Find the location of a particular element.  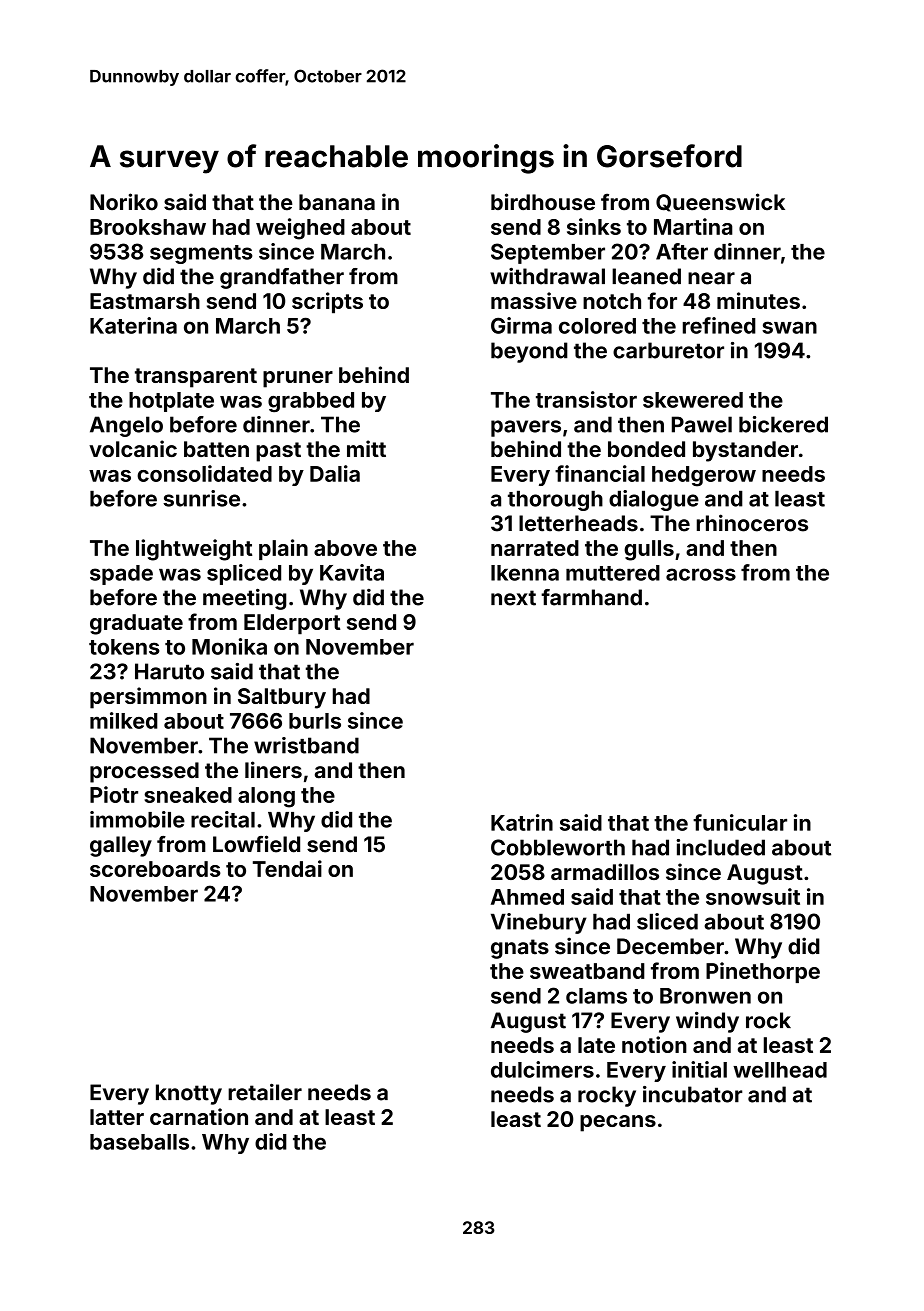

next is located at coordinates (513, 598).
